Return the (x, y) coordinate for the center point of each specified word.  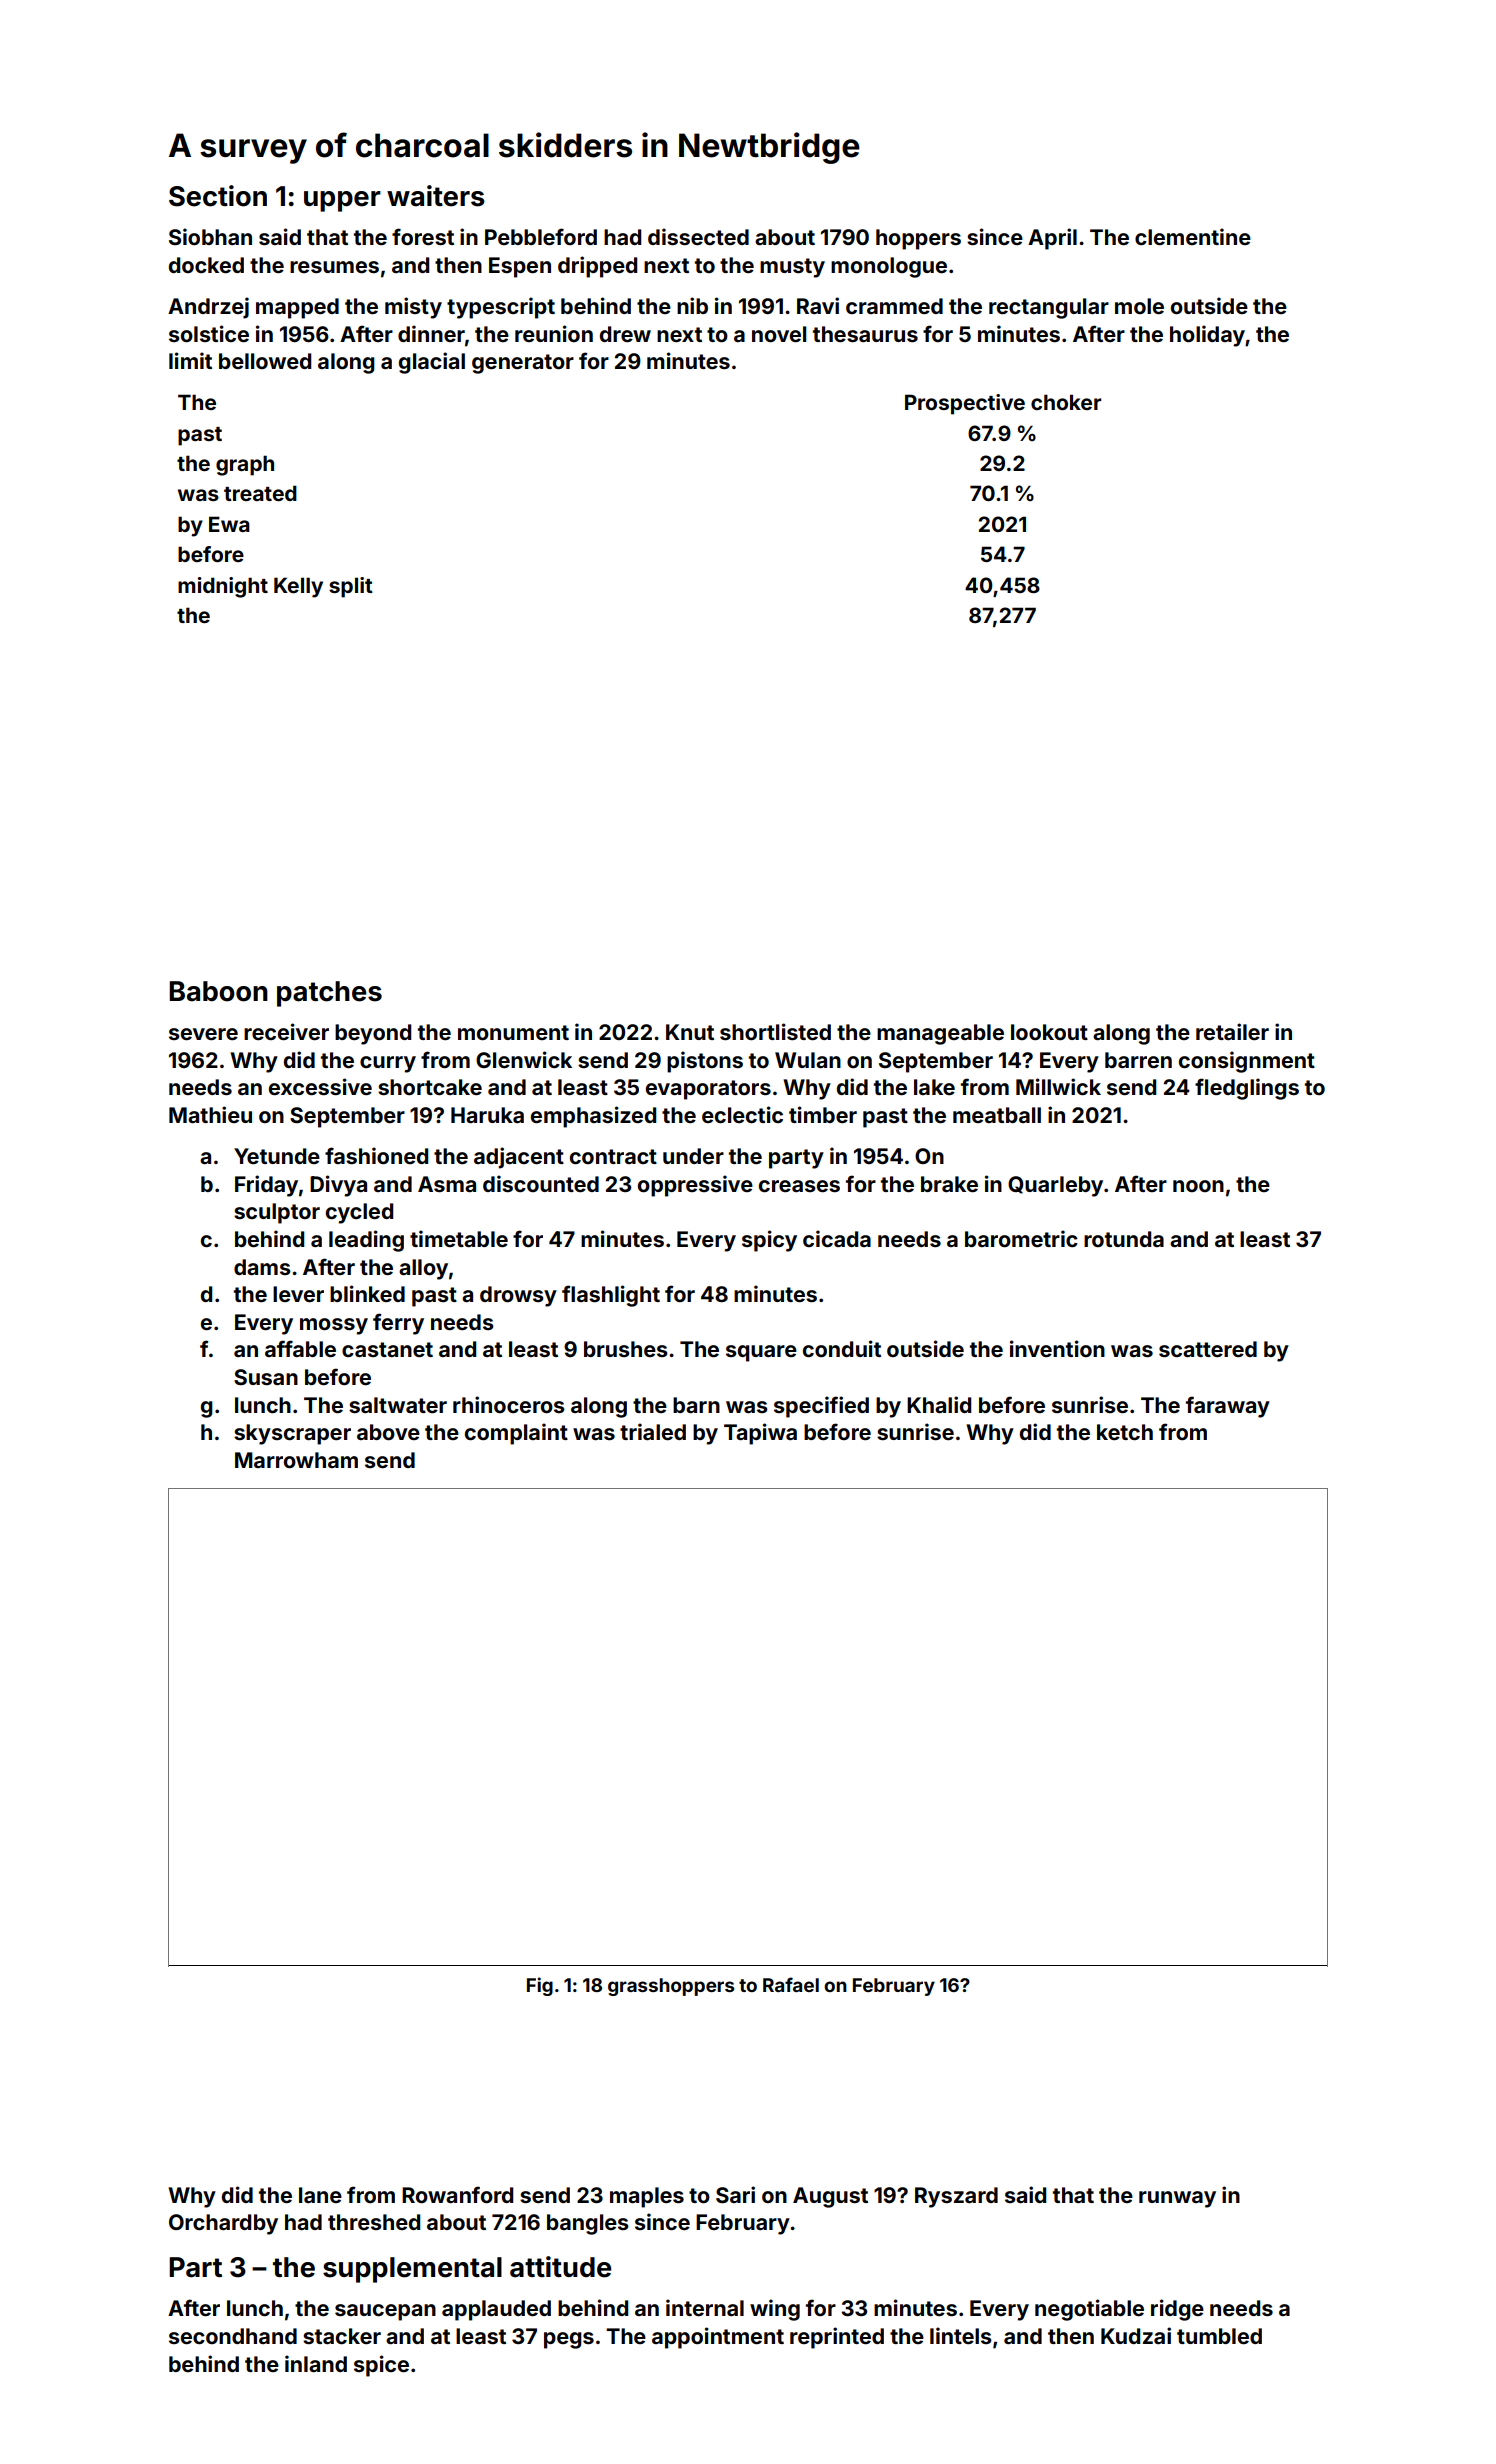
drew (625, 334)
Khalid (939, 1404)
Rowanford (457, 2194)
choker (1066, 402)
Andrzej (208, 308)
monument (513, 1032)
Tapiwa (760, 1434)
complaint (516, 1434)
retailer (1232, 1031)
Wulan (808, 1060)
